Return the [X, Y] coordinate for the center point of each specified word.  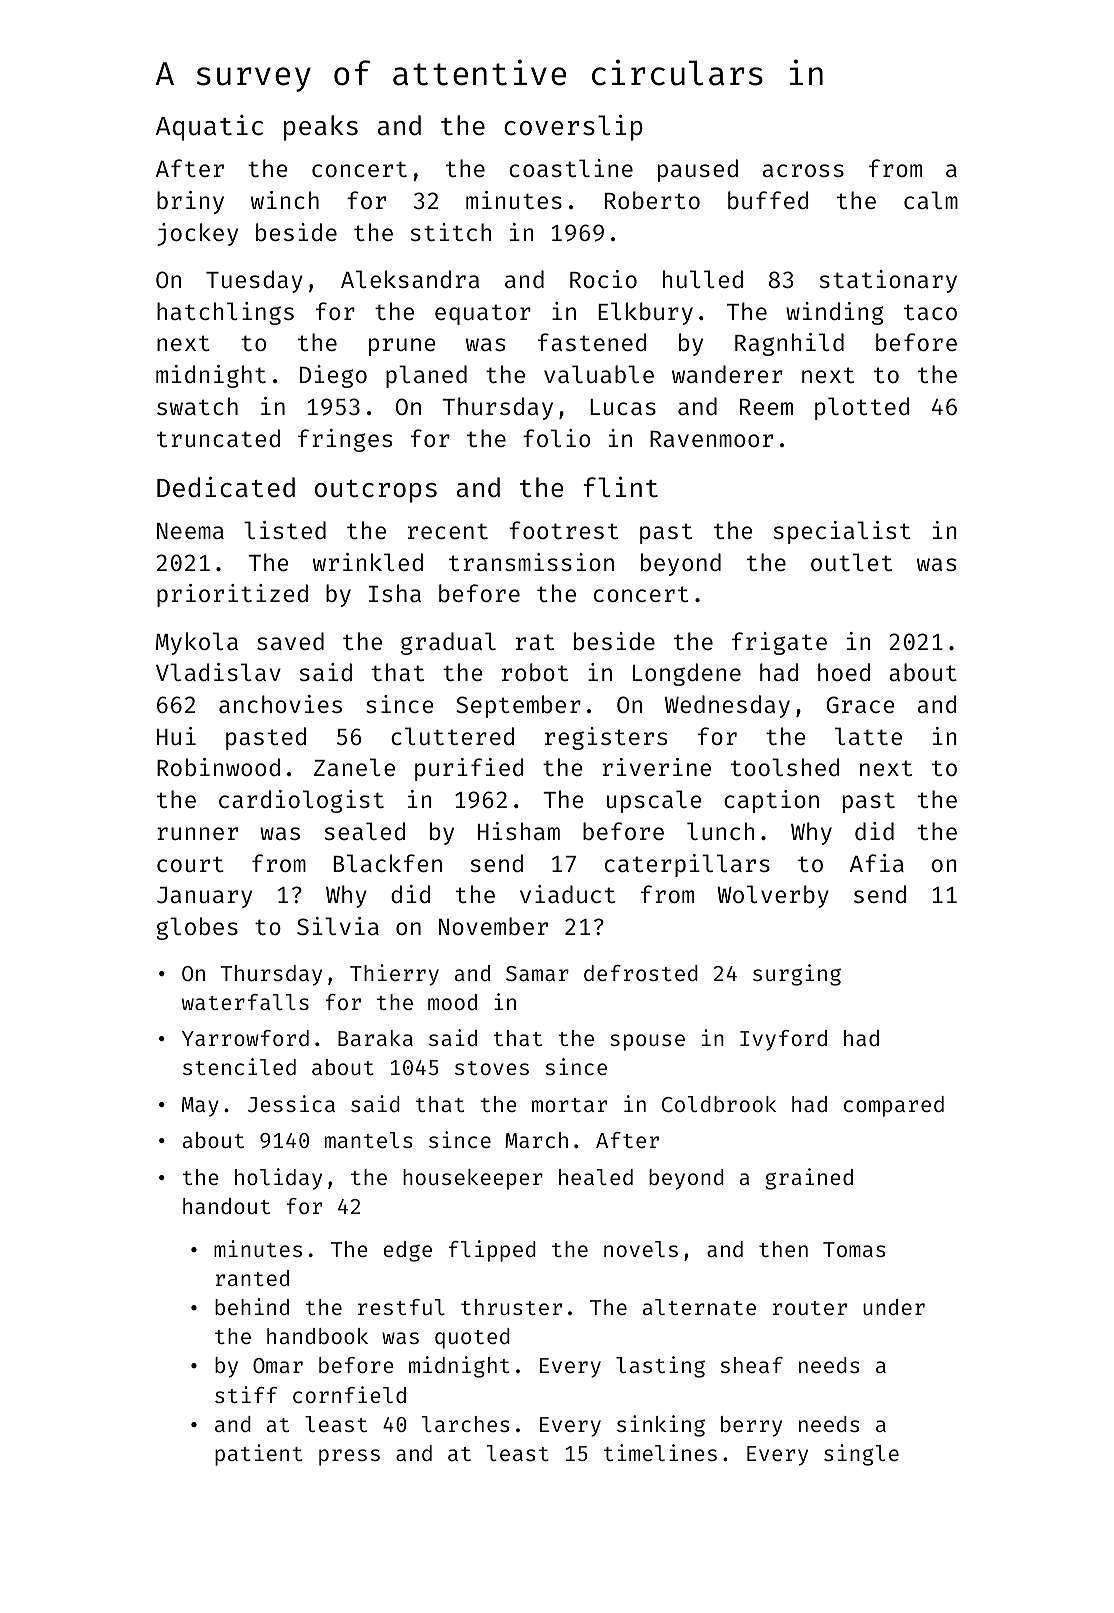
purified [469, 769]
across [803, 170]
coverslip [573, 127]
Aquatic [209, 128]
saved [290, 641]
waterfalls [245, 1002]
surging [797, 975]
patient [258, 1455]
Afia [877, 863]
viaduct [567, 894]
